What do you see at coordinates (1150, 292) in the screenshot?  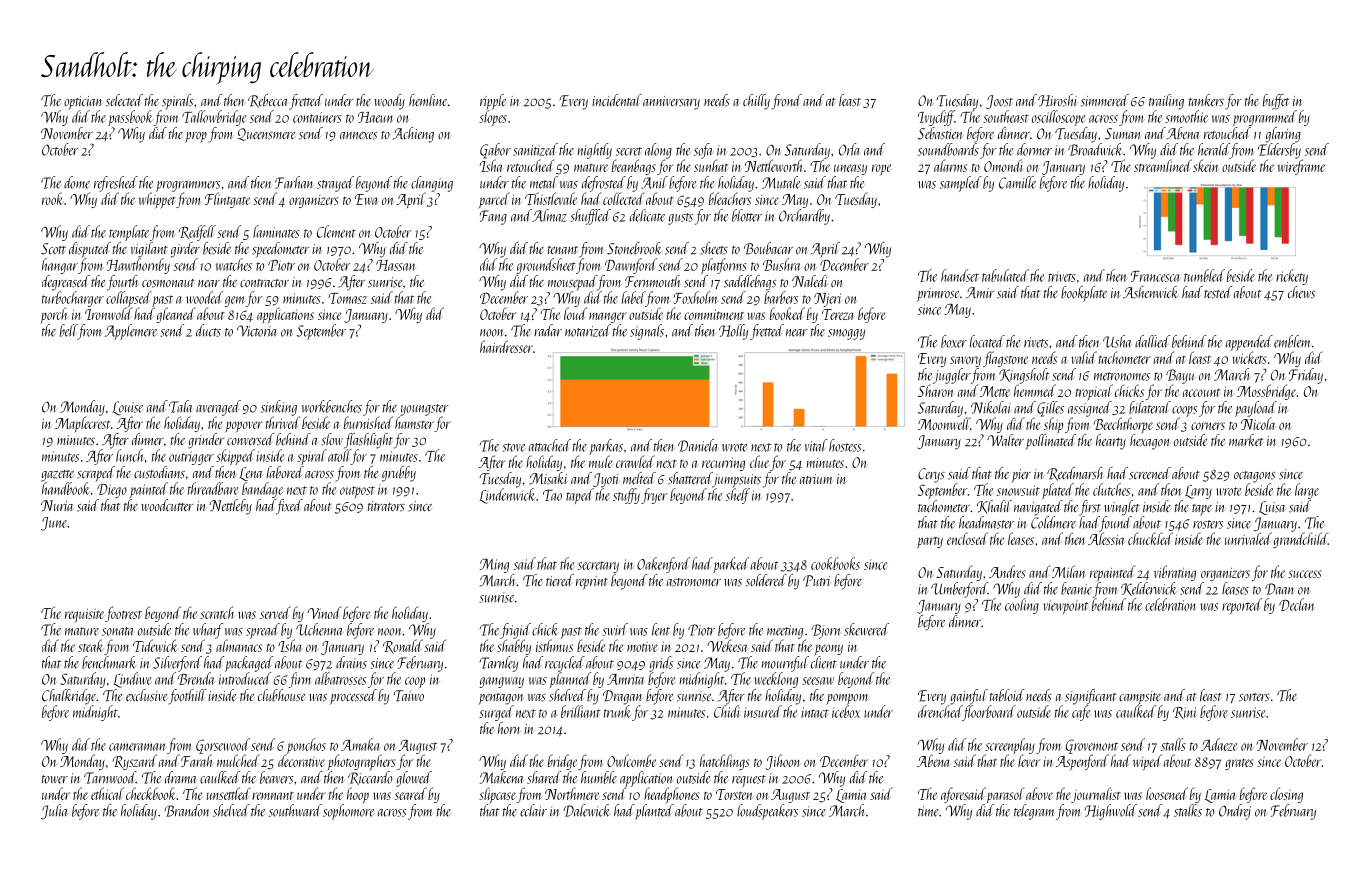 I see `Ashenwick` at bounding box center [1150, 292].
